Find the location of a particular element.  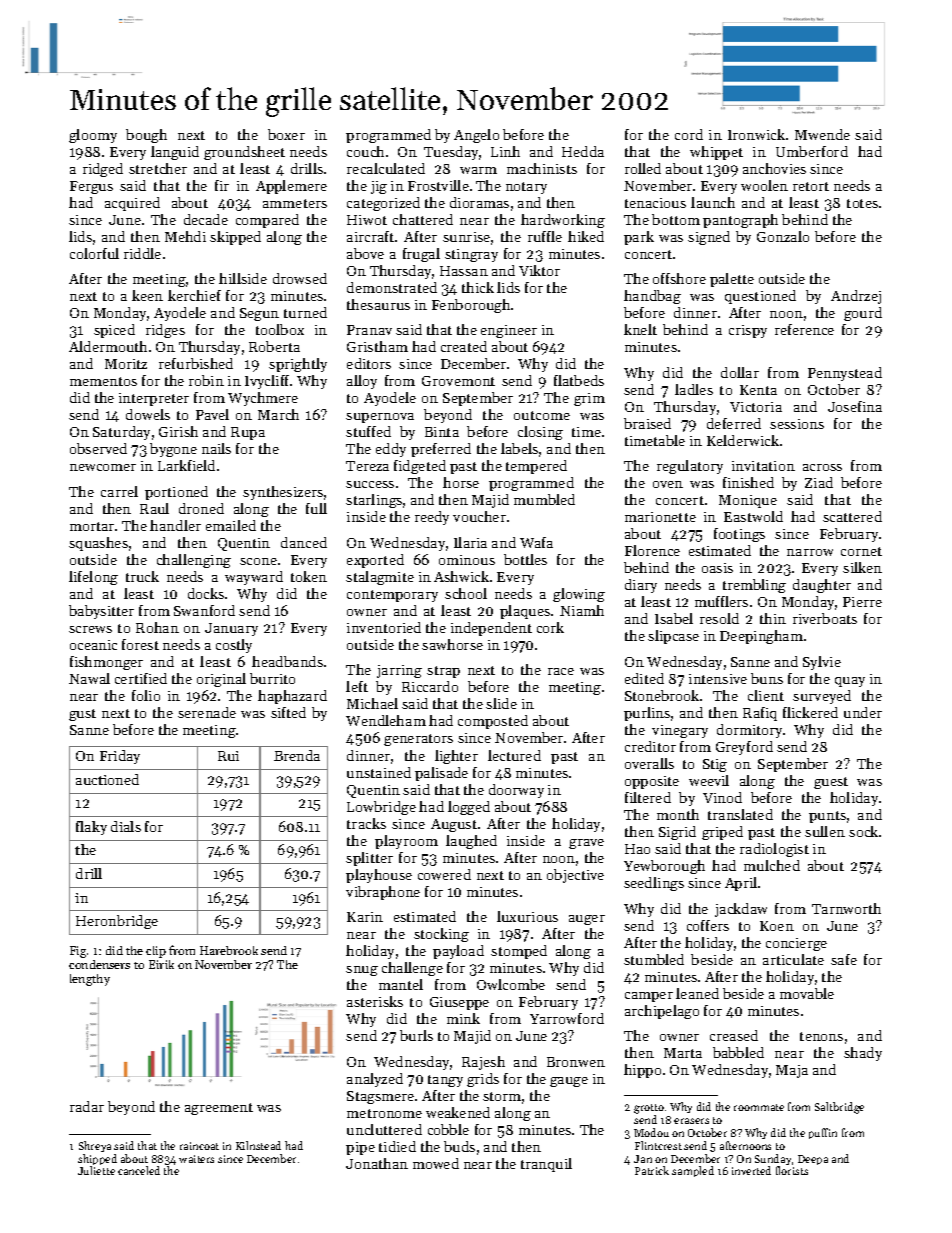

stingray is located at coordinates (471, 255).
